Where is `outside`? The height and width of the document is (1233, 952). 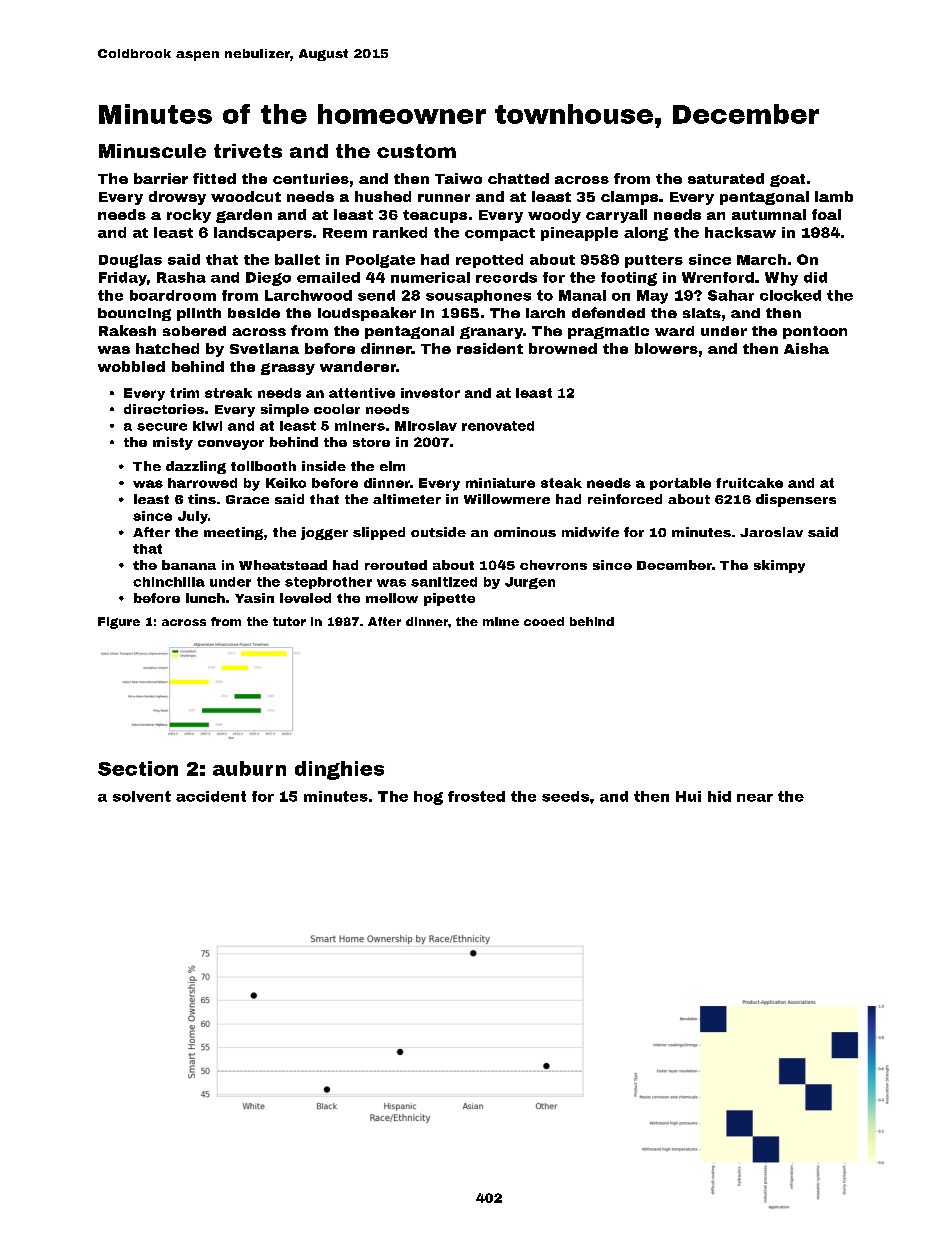
outside is located at coordinates (438, 532).
